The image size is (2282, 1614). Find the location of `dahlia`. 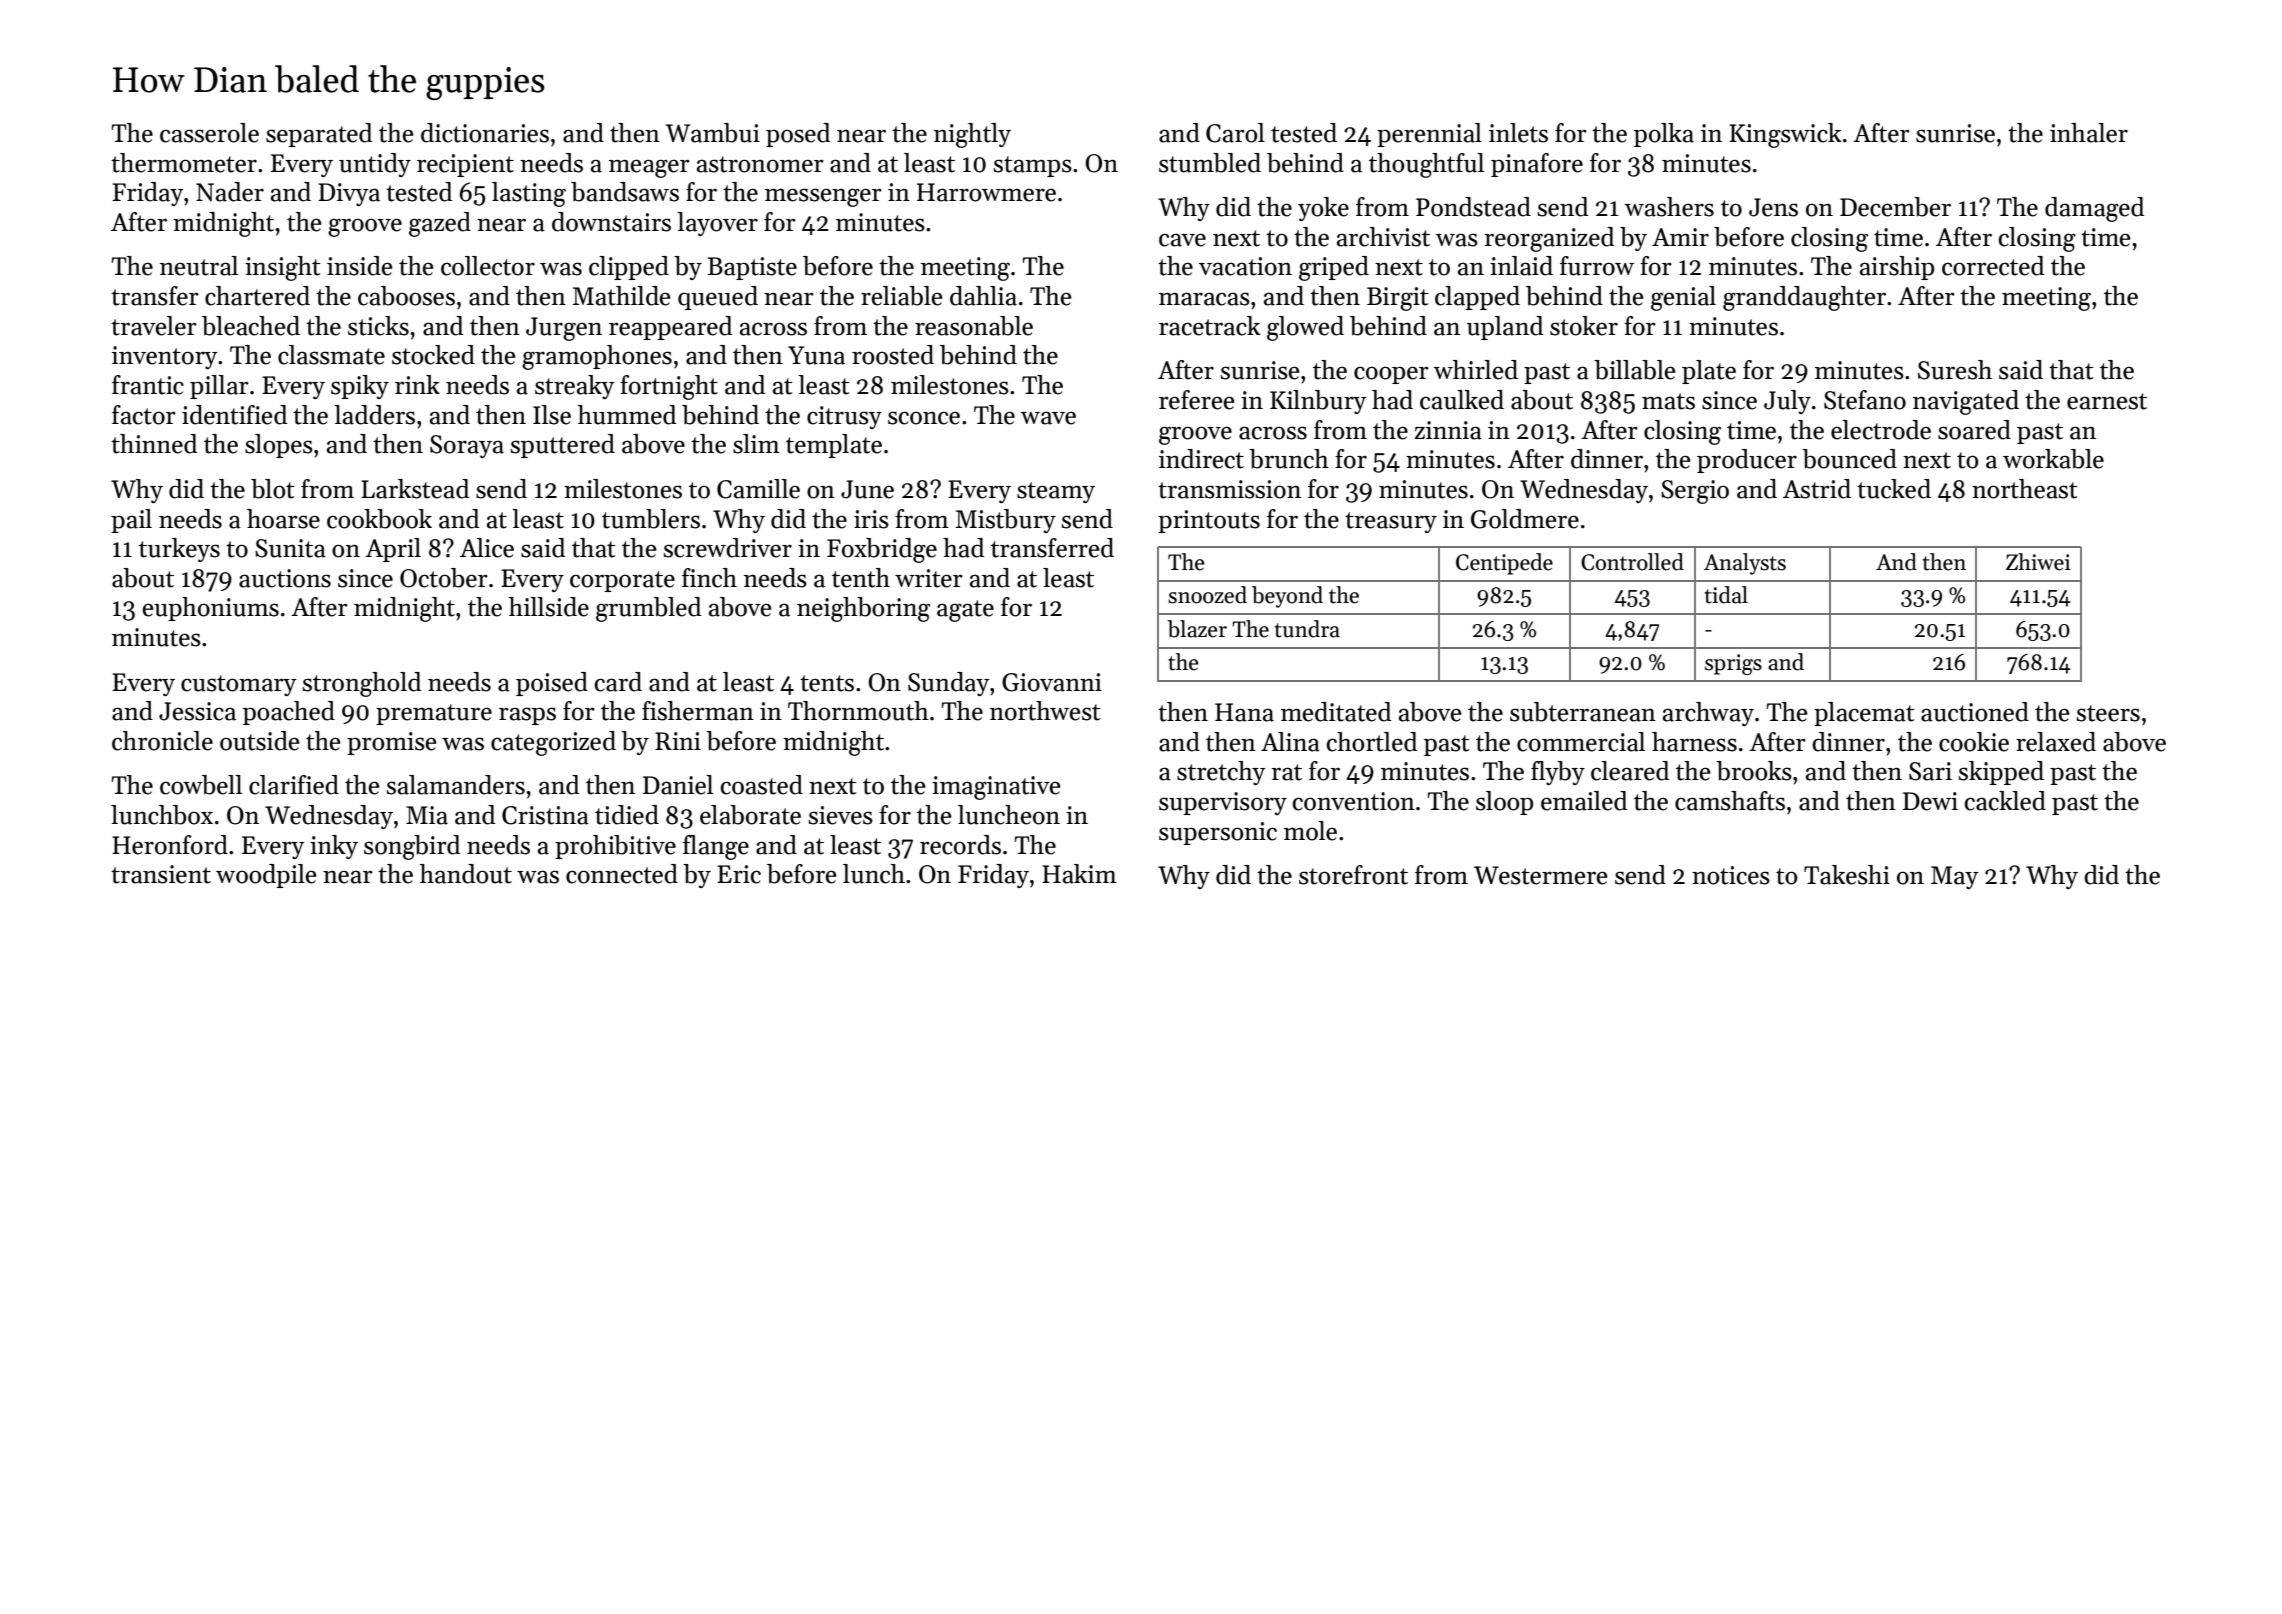

dahlia is located at coordinates (983, 296).
